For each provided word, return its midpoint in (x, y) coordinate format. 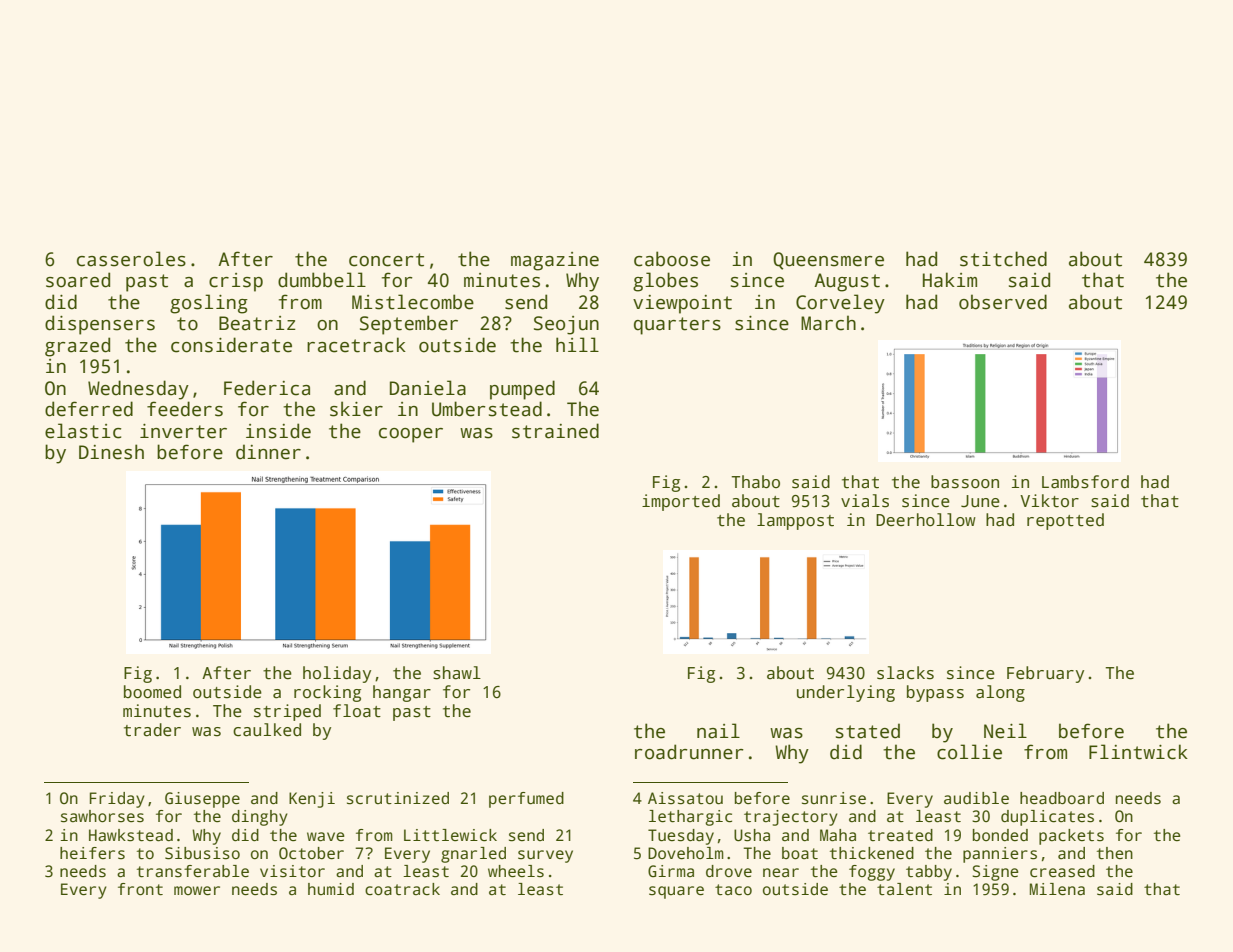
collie (969, 752)
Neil (1005, 731)
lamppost (795, 521)
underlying (846, 693)
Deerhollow (926, 520)
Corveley (840, 304)
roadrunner (689, 752)
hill (577, 344)
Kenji (312, 800)
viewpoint (682, 304)
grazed (77, 347)
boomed (152, 692)
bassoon (965, 482)
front (140, 889)
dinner (268, 452)
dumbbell (322, 280)
